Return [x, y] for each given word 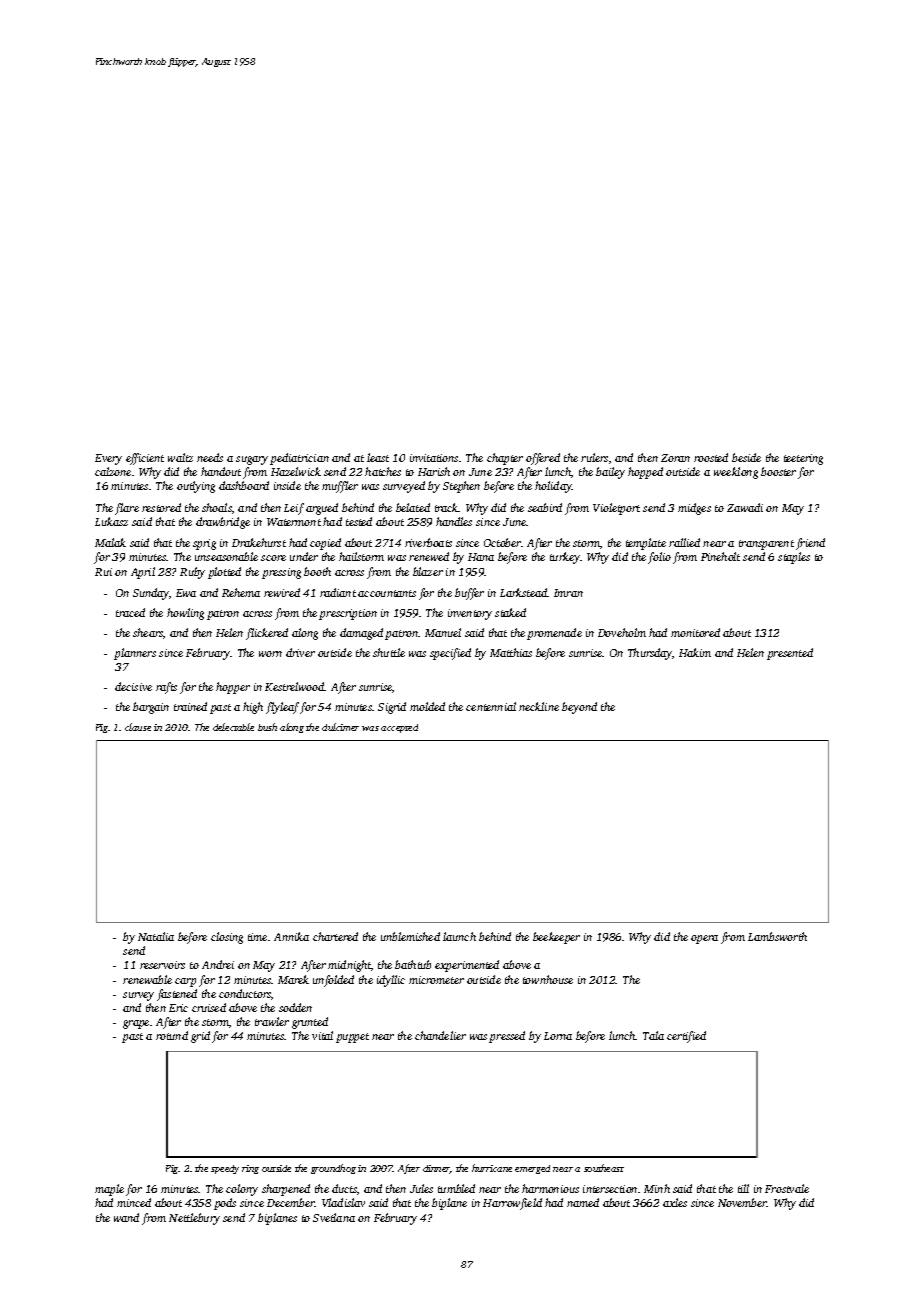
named [583, 1202]
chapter [505, 459]
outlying [196, 487]
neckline [539, 706]
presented [790, 654]
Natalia [156, 936]
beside [746, 457]
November [742, 1202]
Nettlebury [194, 1219]
